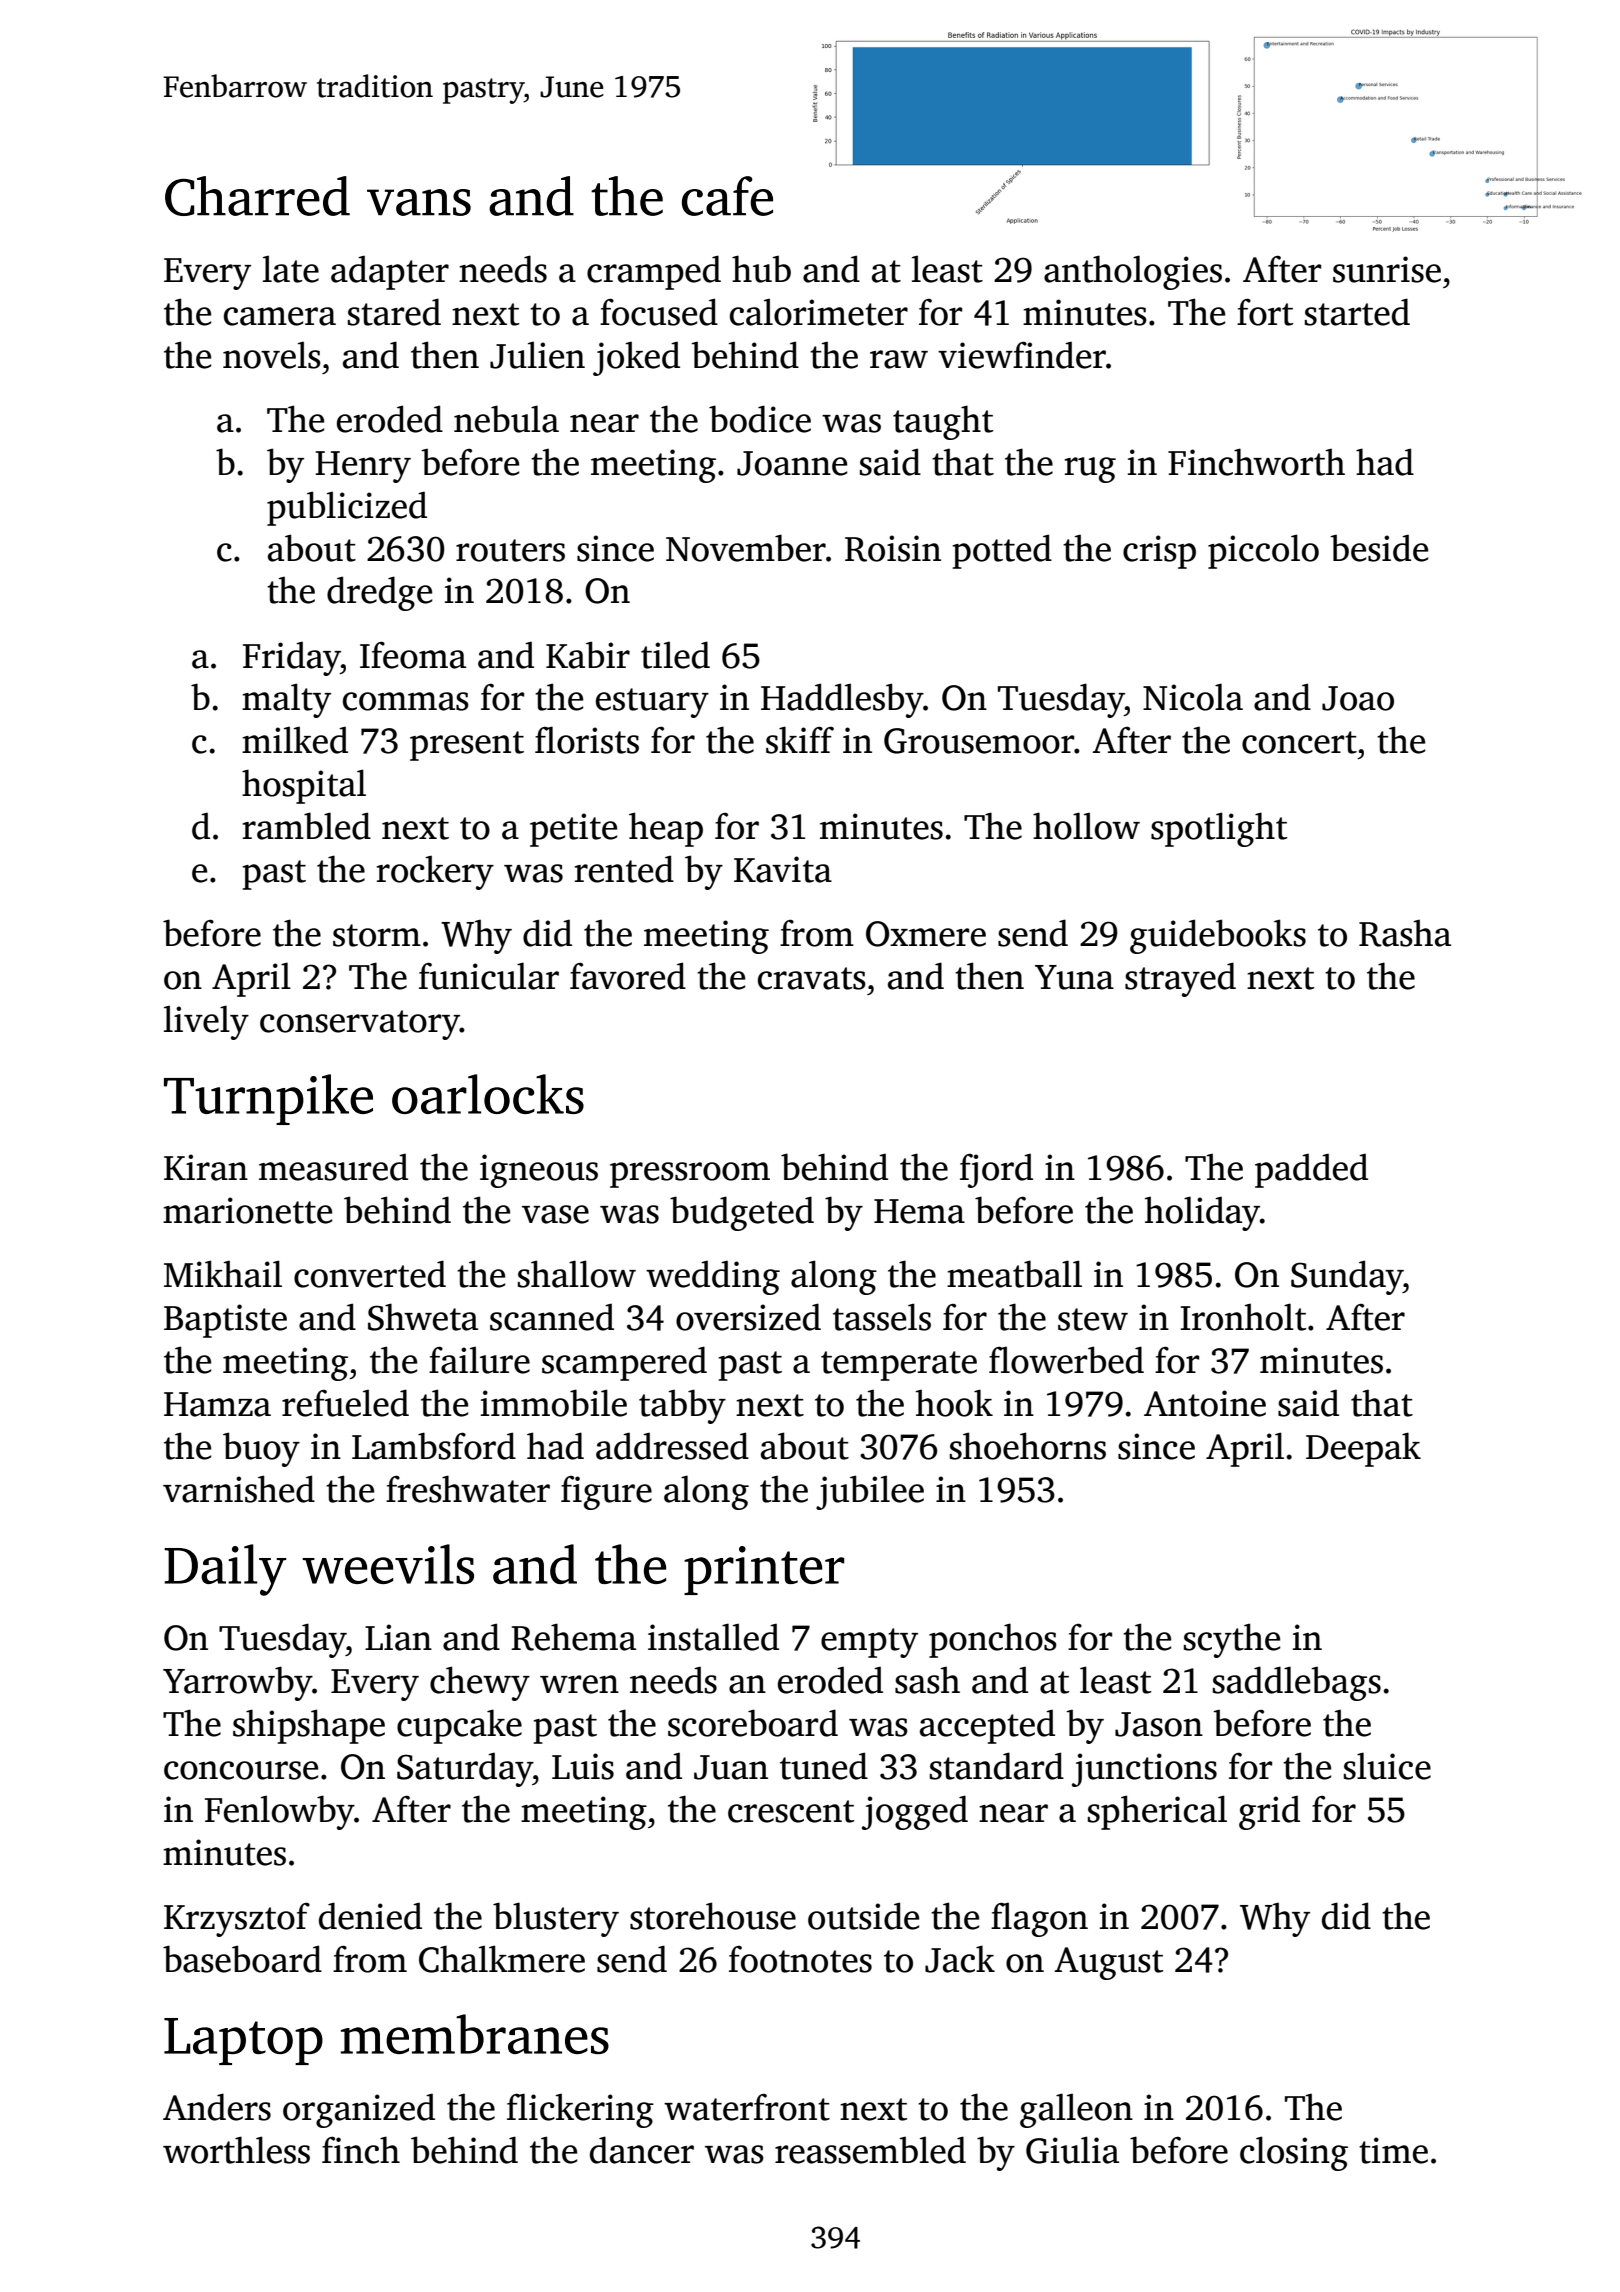 The height and width of the screenshot is (2292, 1620). Describe the element at coordinates (1297, 1683) in the screenshot. I see `saddlebags` at that location.
